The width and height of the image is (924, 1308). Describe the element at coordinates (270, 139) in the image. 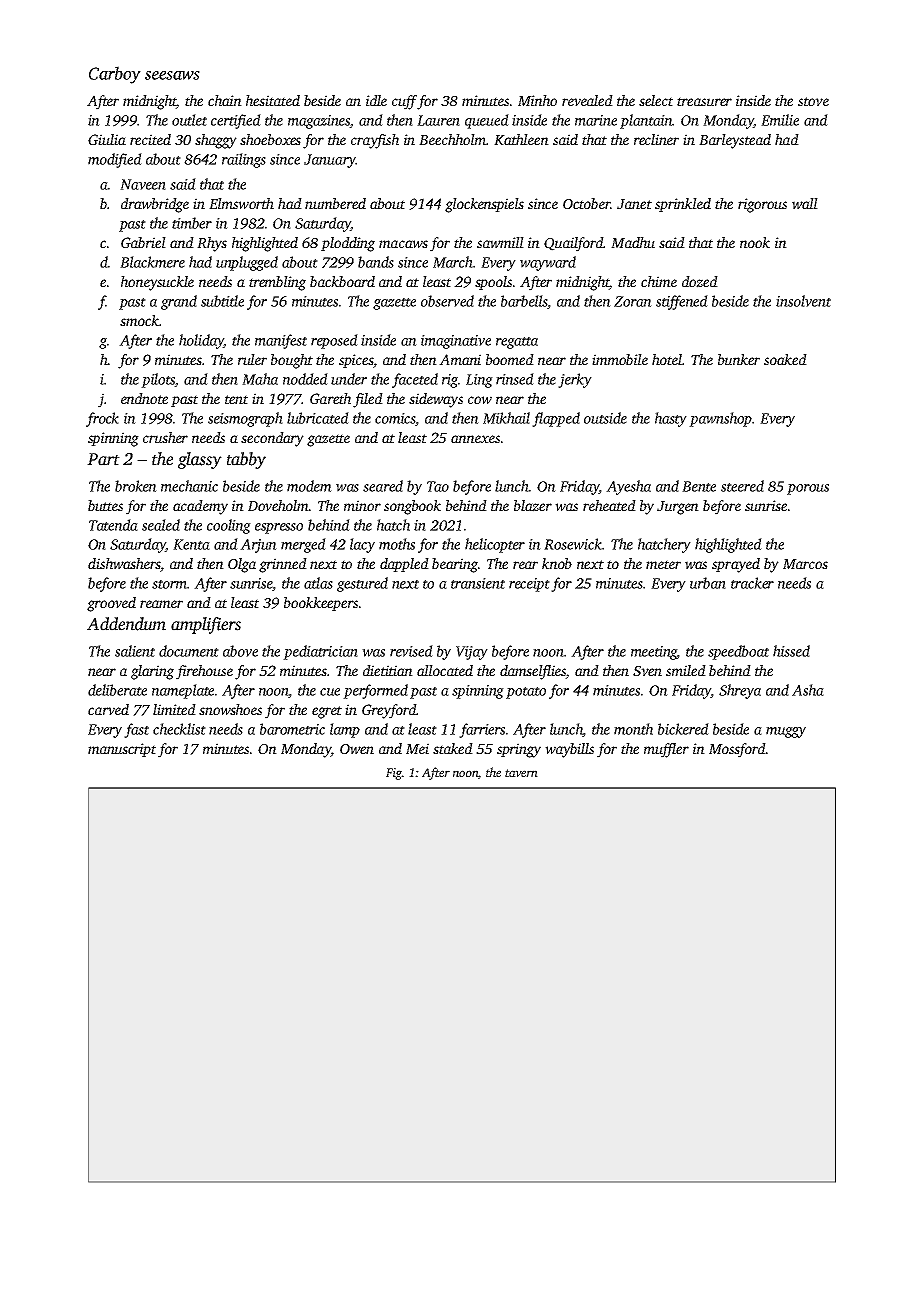

I see `shoeboxes` at that location.
